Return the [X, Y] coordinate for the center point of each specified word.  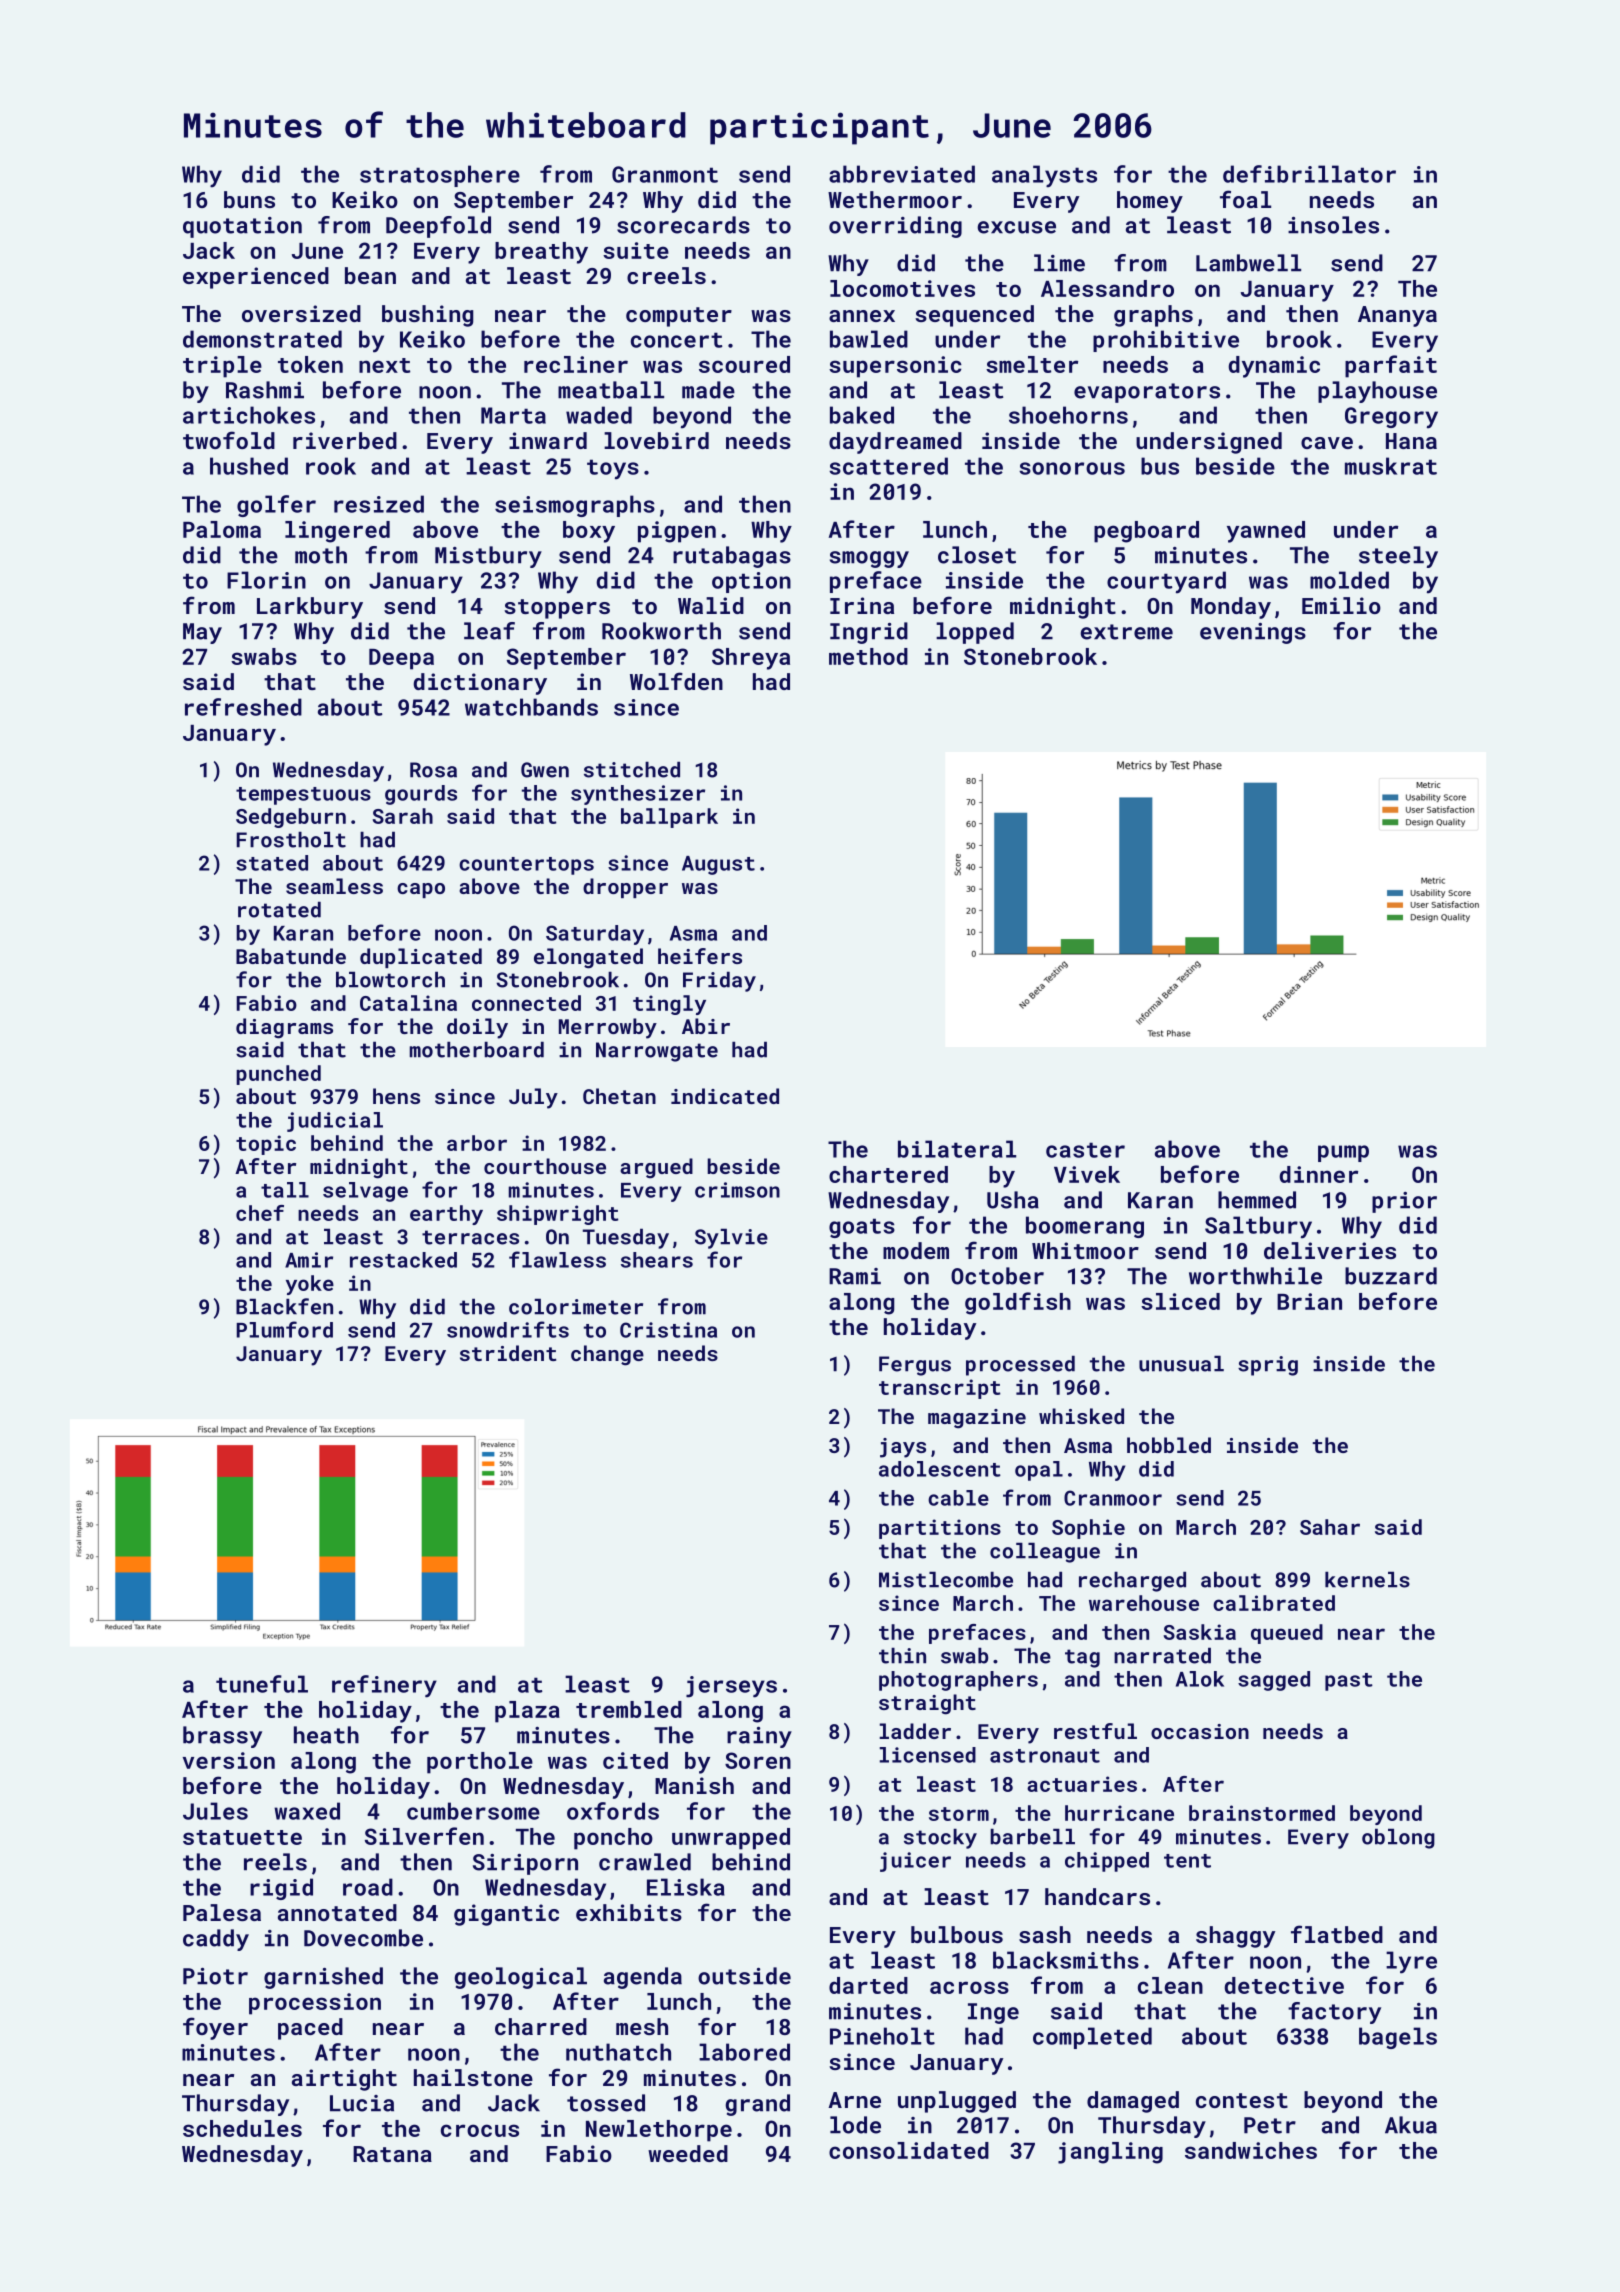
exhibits [629, 1912]
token [310, 364]
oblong [1398, 1839]
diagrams [284, 1028]
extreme [1126, 632]
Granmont [665, 174]
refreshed [243, 707]
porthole [480, 1763]
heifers [700, 956]
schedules [242, 2128]
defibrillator [1309, 174]
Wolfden [676, 681]
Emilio [1341, 605]
